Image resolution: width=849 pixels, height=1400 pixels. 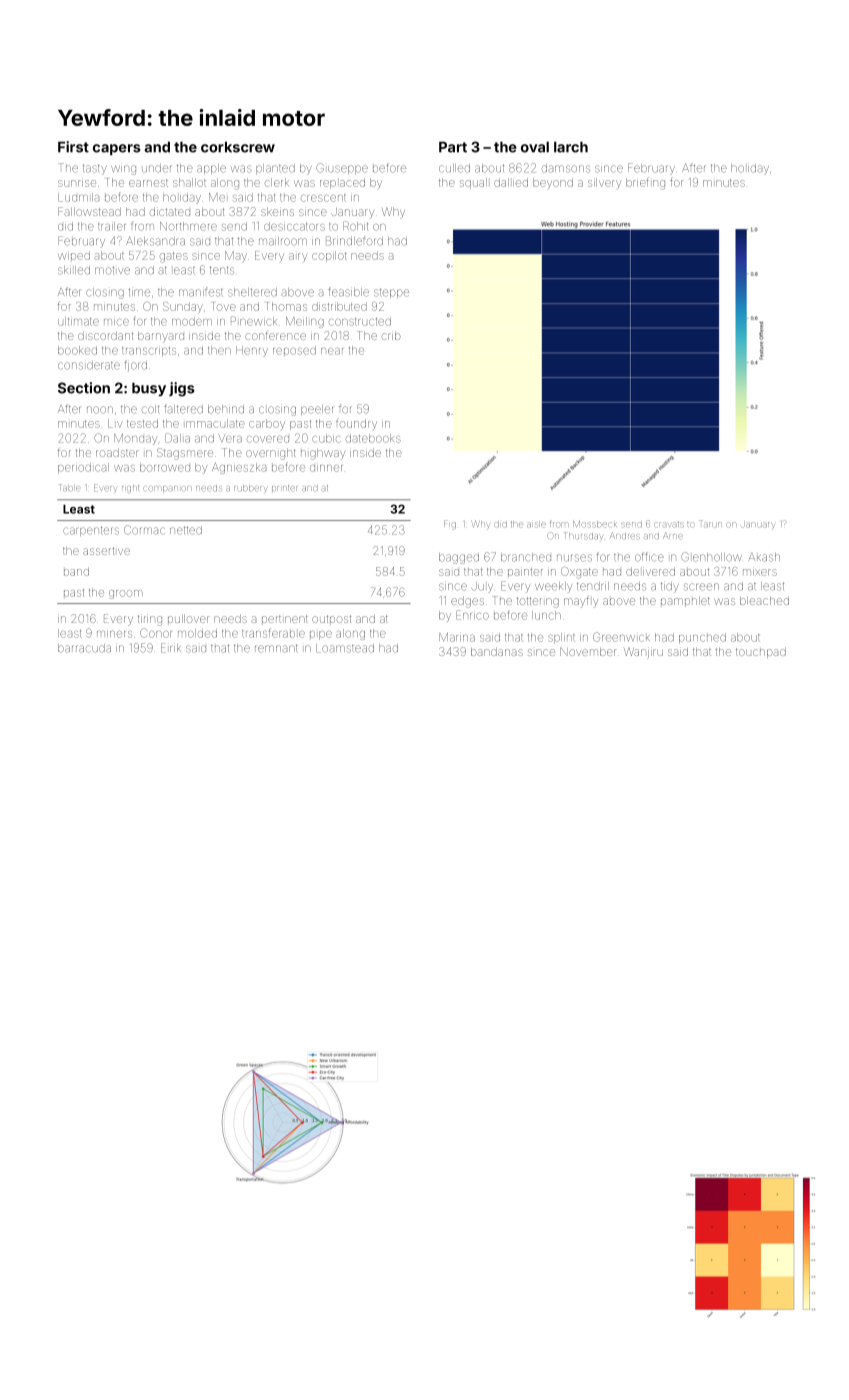 What do you see at coordinates (391, 336) in the image?
I see `crib` at bounding box center [391, 336].
